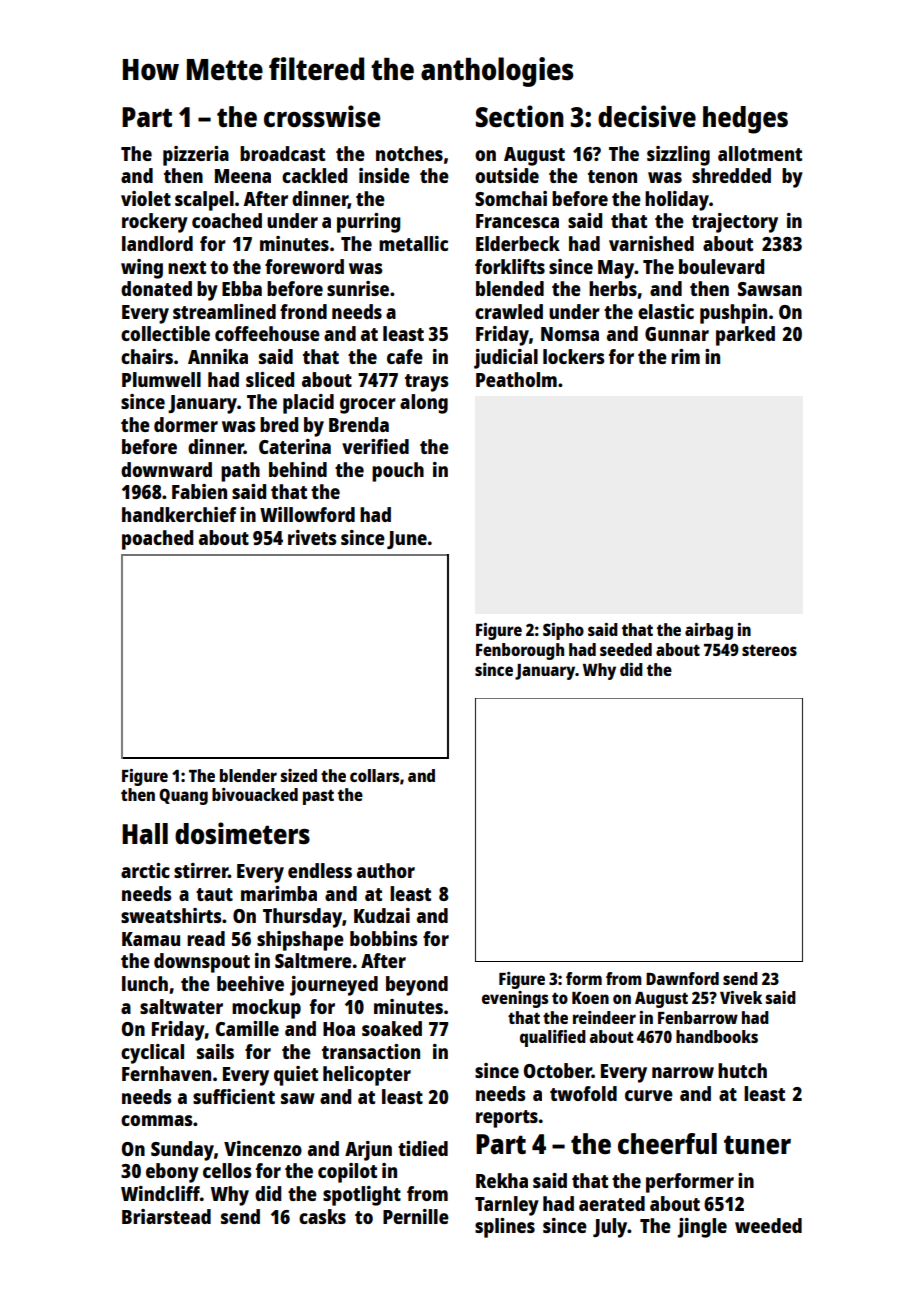  I want to click on Dawnford, so click(682, 978).
